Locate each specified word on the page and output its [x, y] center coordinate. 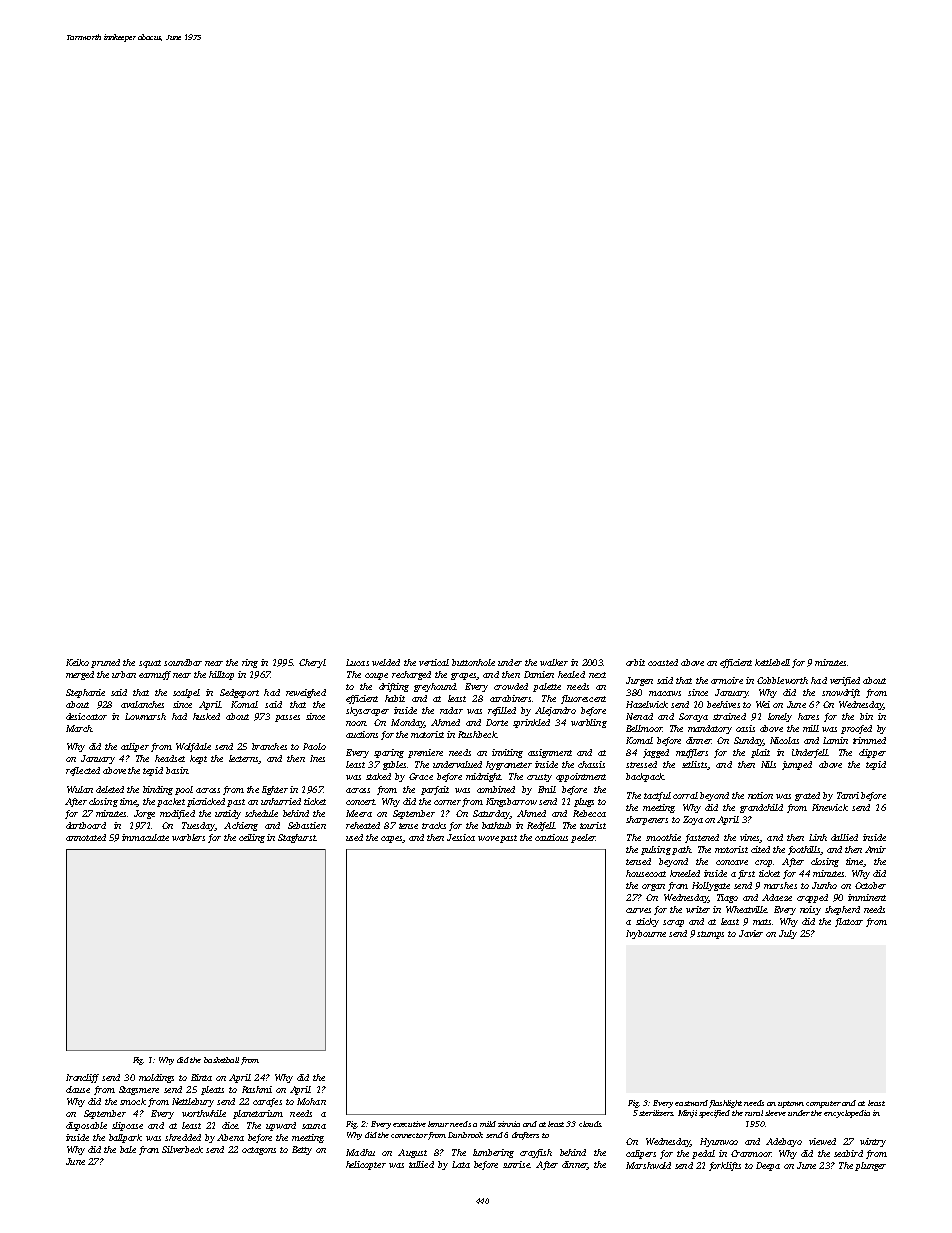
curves [638, 910]
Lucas [357, 662]
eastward [691, 1103]
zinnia [509, 1124]
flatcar [849, 922]
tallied [421, 1164]
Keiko [77, 662]
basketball [221, 1060]
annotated [86, 837]
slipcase [127, 1126]
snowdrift [841, 693]
